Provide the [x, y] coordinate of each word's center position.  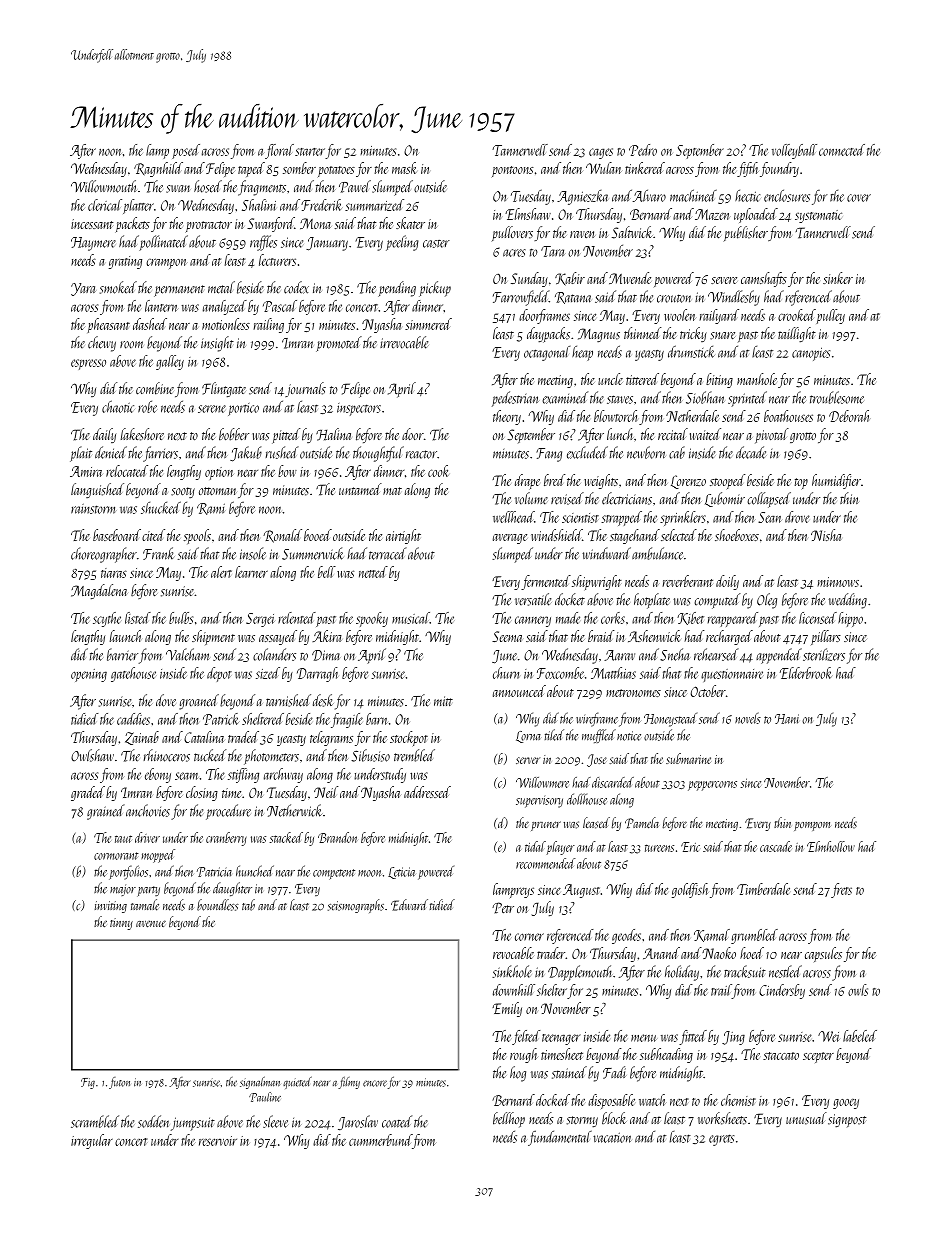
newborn [646, 452]
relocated [127, 471]
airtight [403, 536]
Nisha [826, 535]
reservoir [218, 1141]
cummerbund [380, 1140]
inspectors [359, 409]
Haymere [93, 244]
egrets [722, 1140]
